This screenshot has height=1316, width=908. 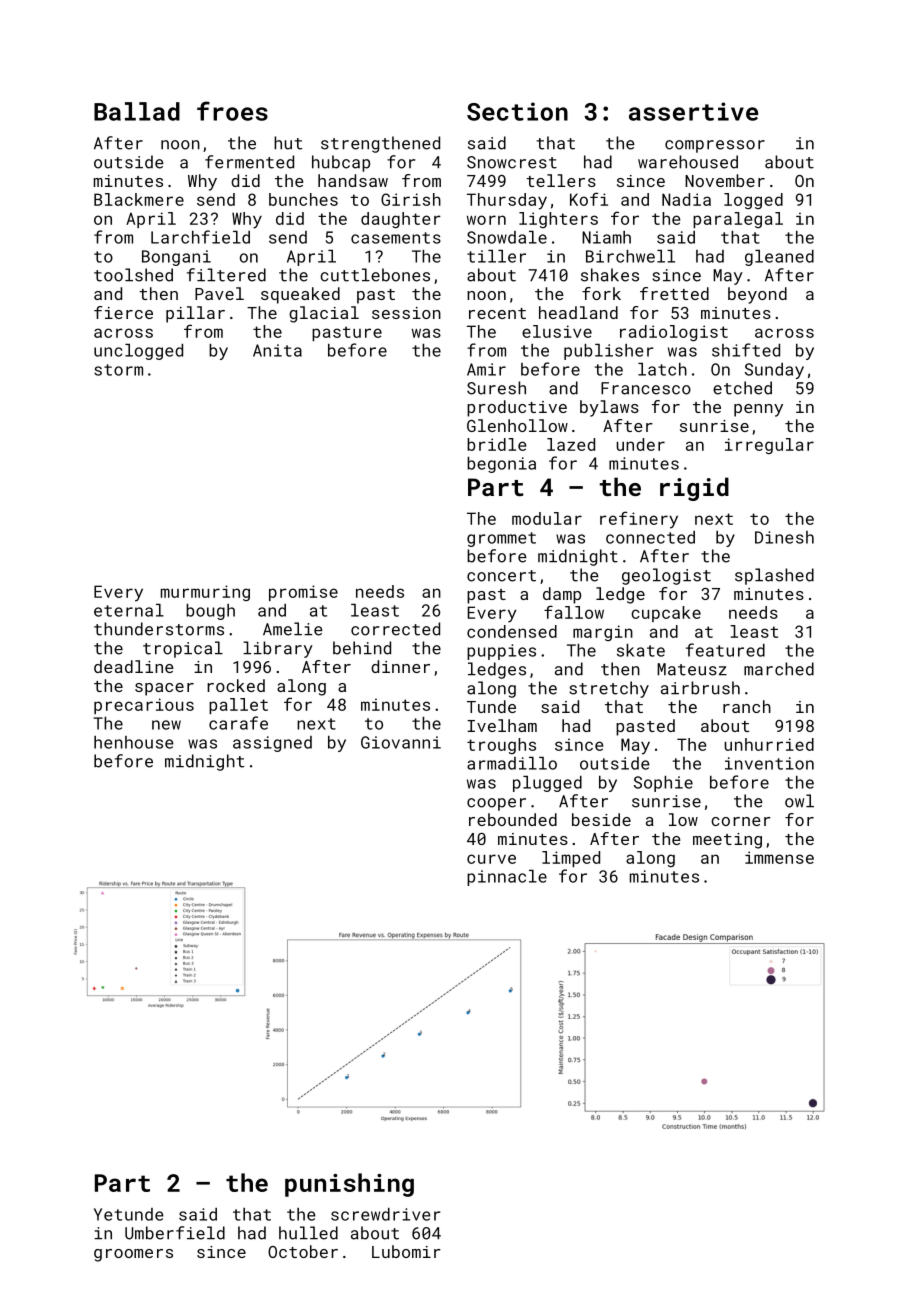 I want to click on henhouse, so click(x=134, y=742).
